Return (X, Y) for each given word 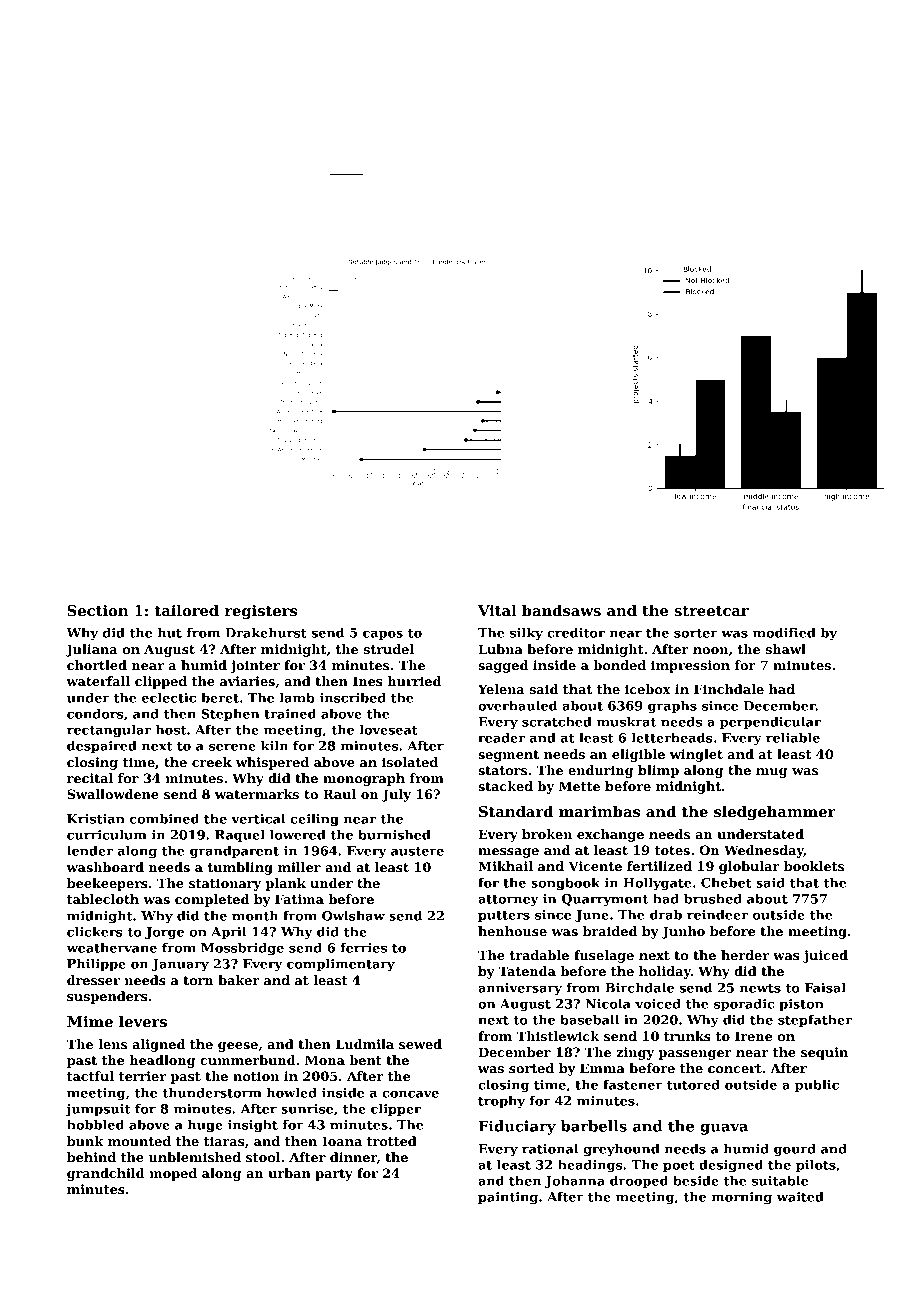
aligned (158, 1045)
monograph (364, 779)
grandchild (106, 1174)
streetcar (711, 611)
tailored (187, 610)
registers (261, 612)
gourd (795, 1150)
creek (212, 762)
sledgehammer (775, 812)
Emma (602, 1068)
